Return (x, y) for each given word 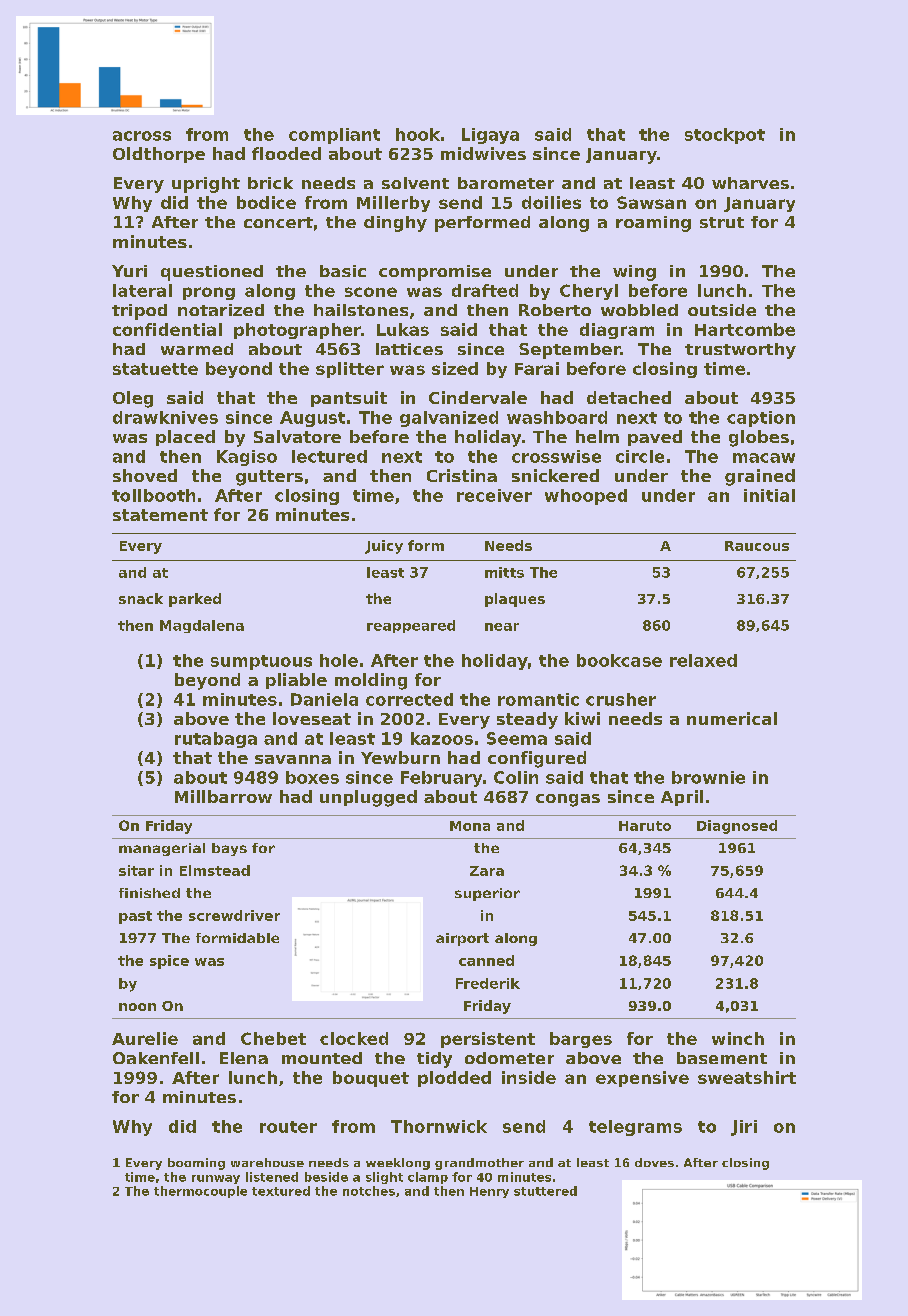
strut (722, 222)
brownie (708, 777)
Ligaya (490, 136)
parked (195, 600)
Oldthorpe (159, 155)
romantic (538, 699)
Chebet (273, 1038)
